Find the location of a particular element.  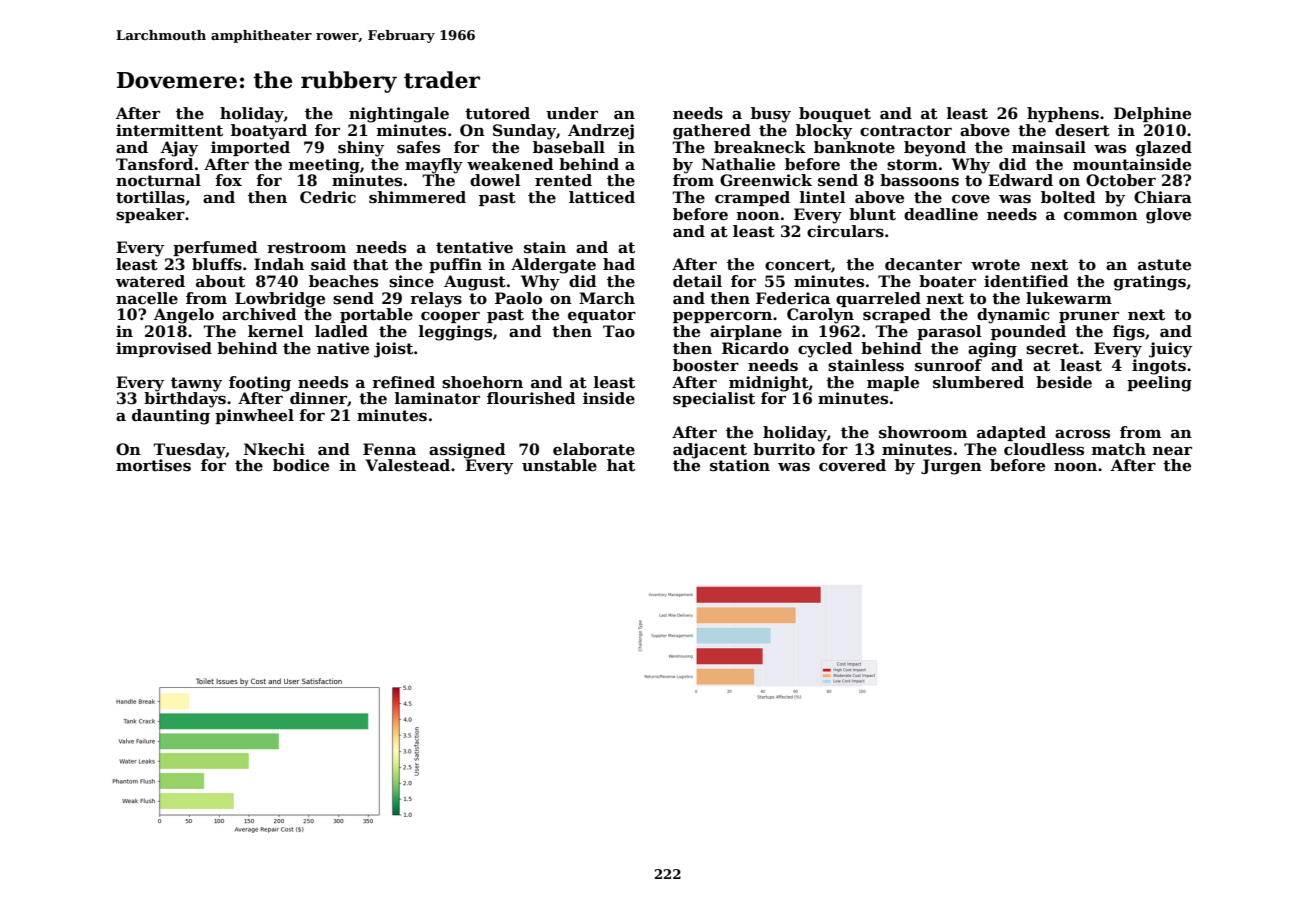

Edward is located at coordinates (1020, 180).
